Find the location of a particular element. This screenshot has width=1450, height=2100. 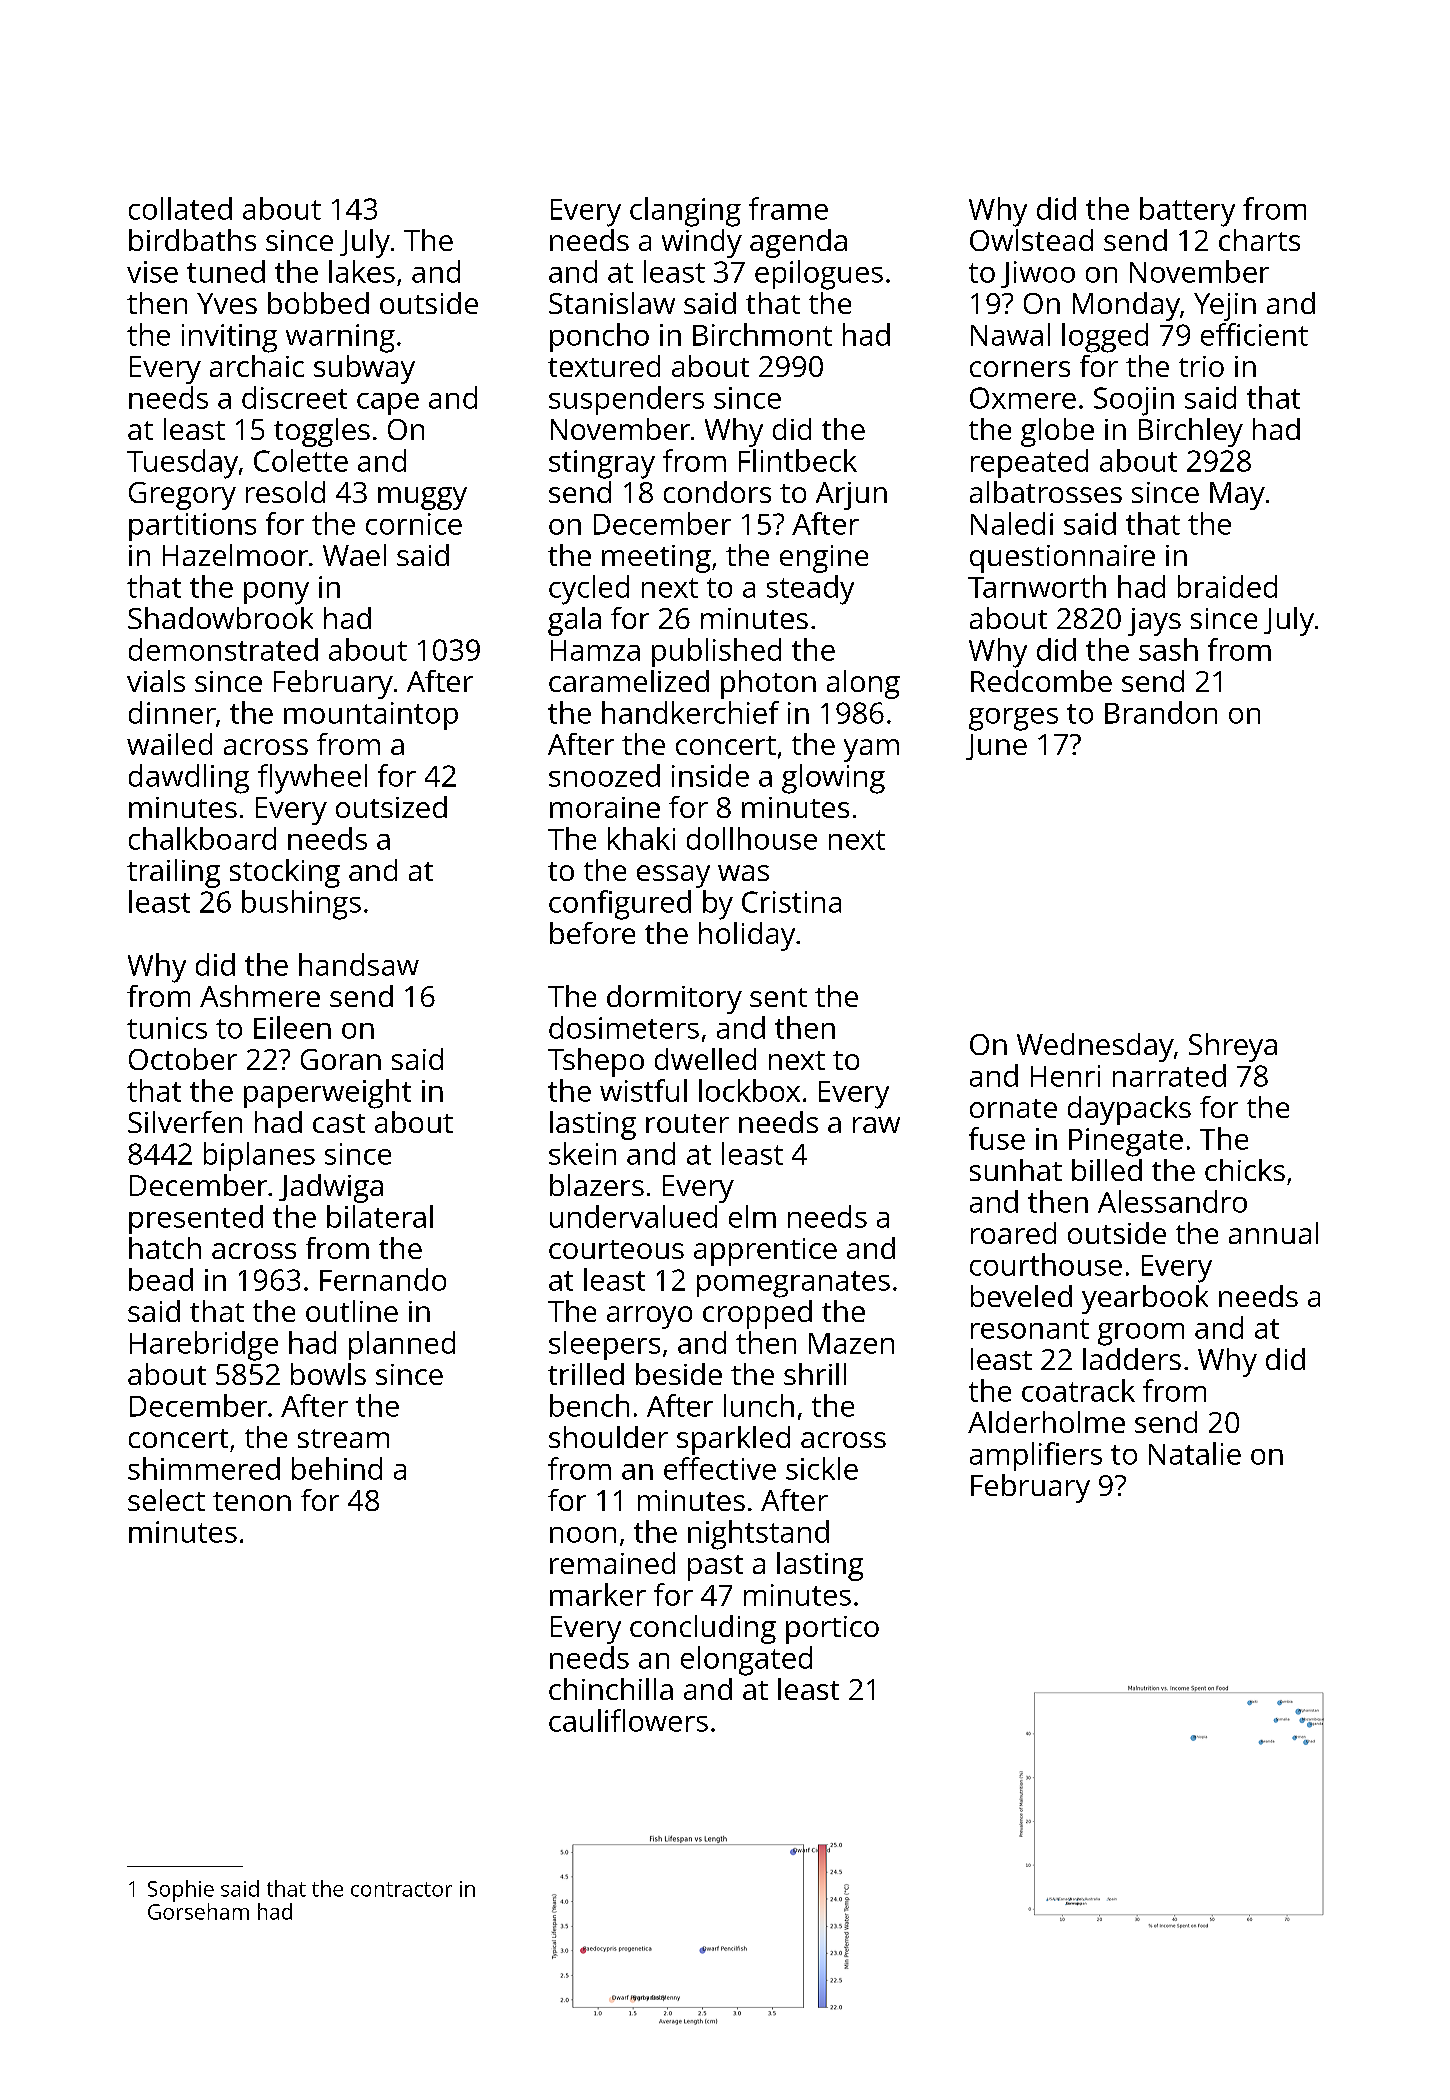

annual is located at coordinates (1273, 1233).
